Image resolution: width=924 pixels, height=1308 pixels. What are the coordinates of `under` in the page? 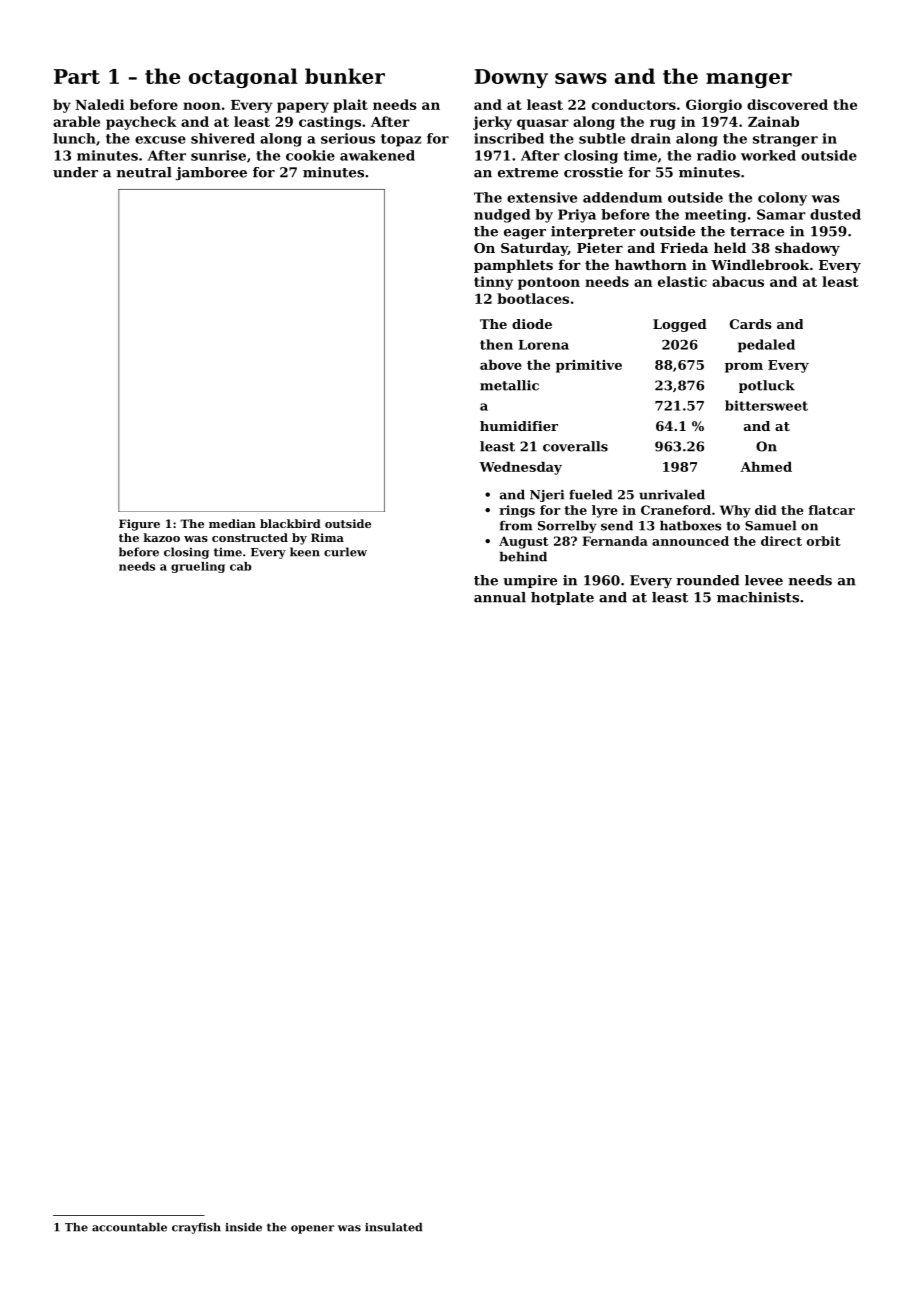 It's located at (75, 172).
